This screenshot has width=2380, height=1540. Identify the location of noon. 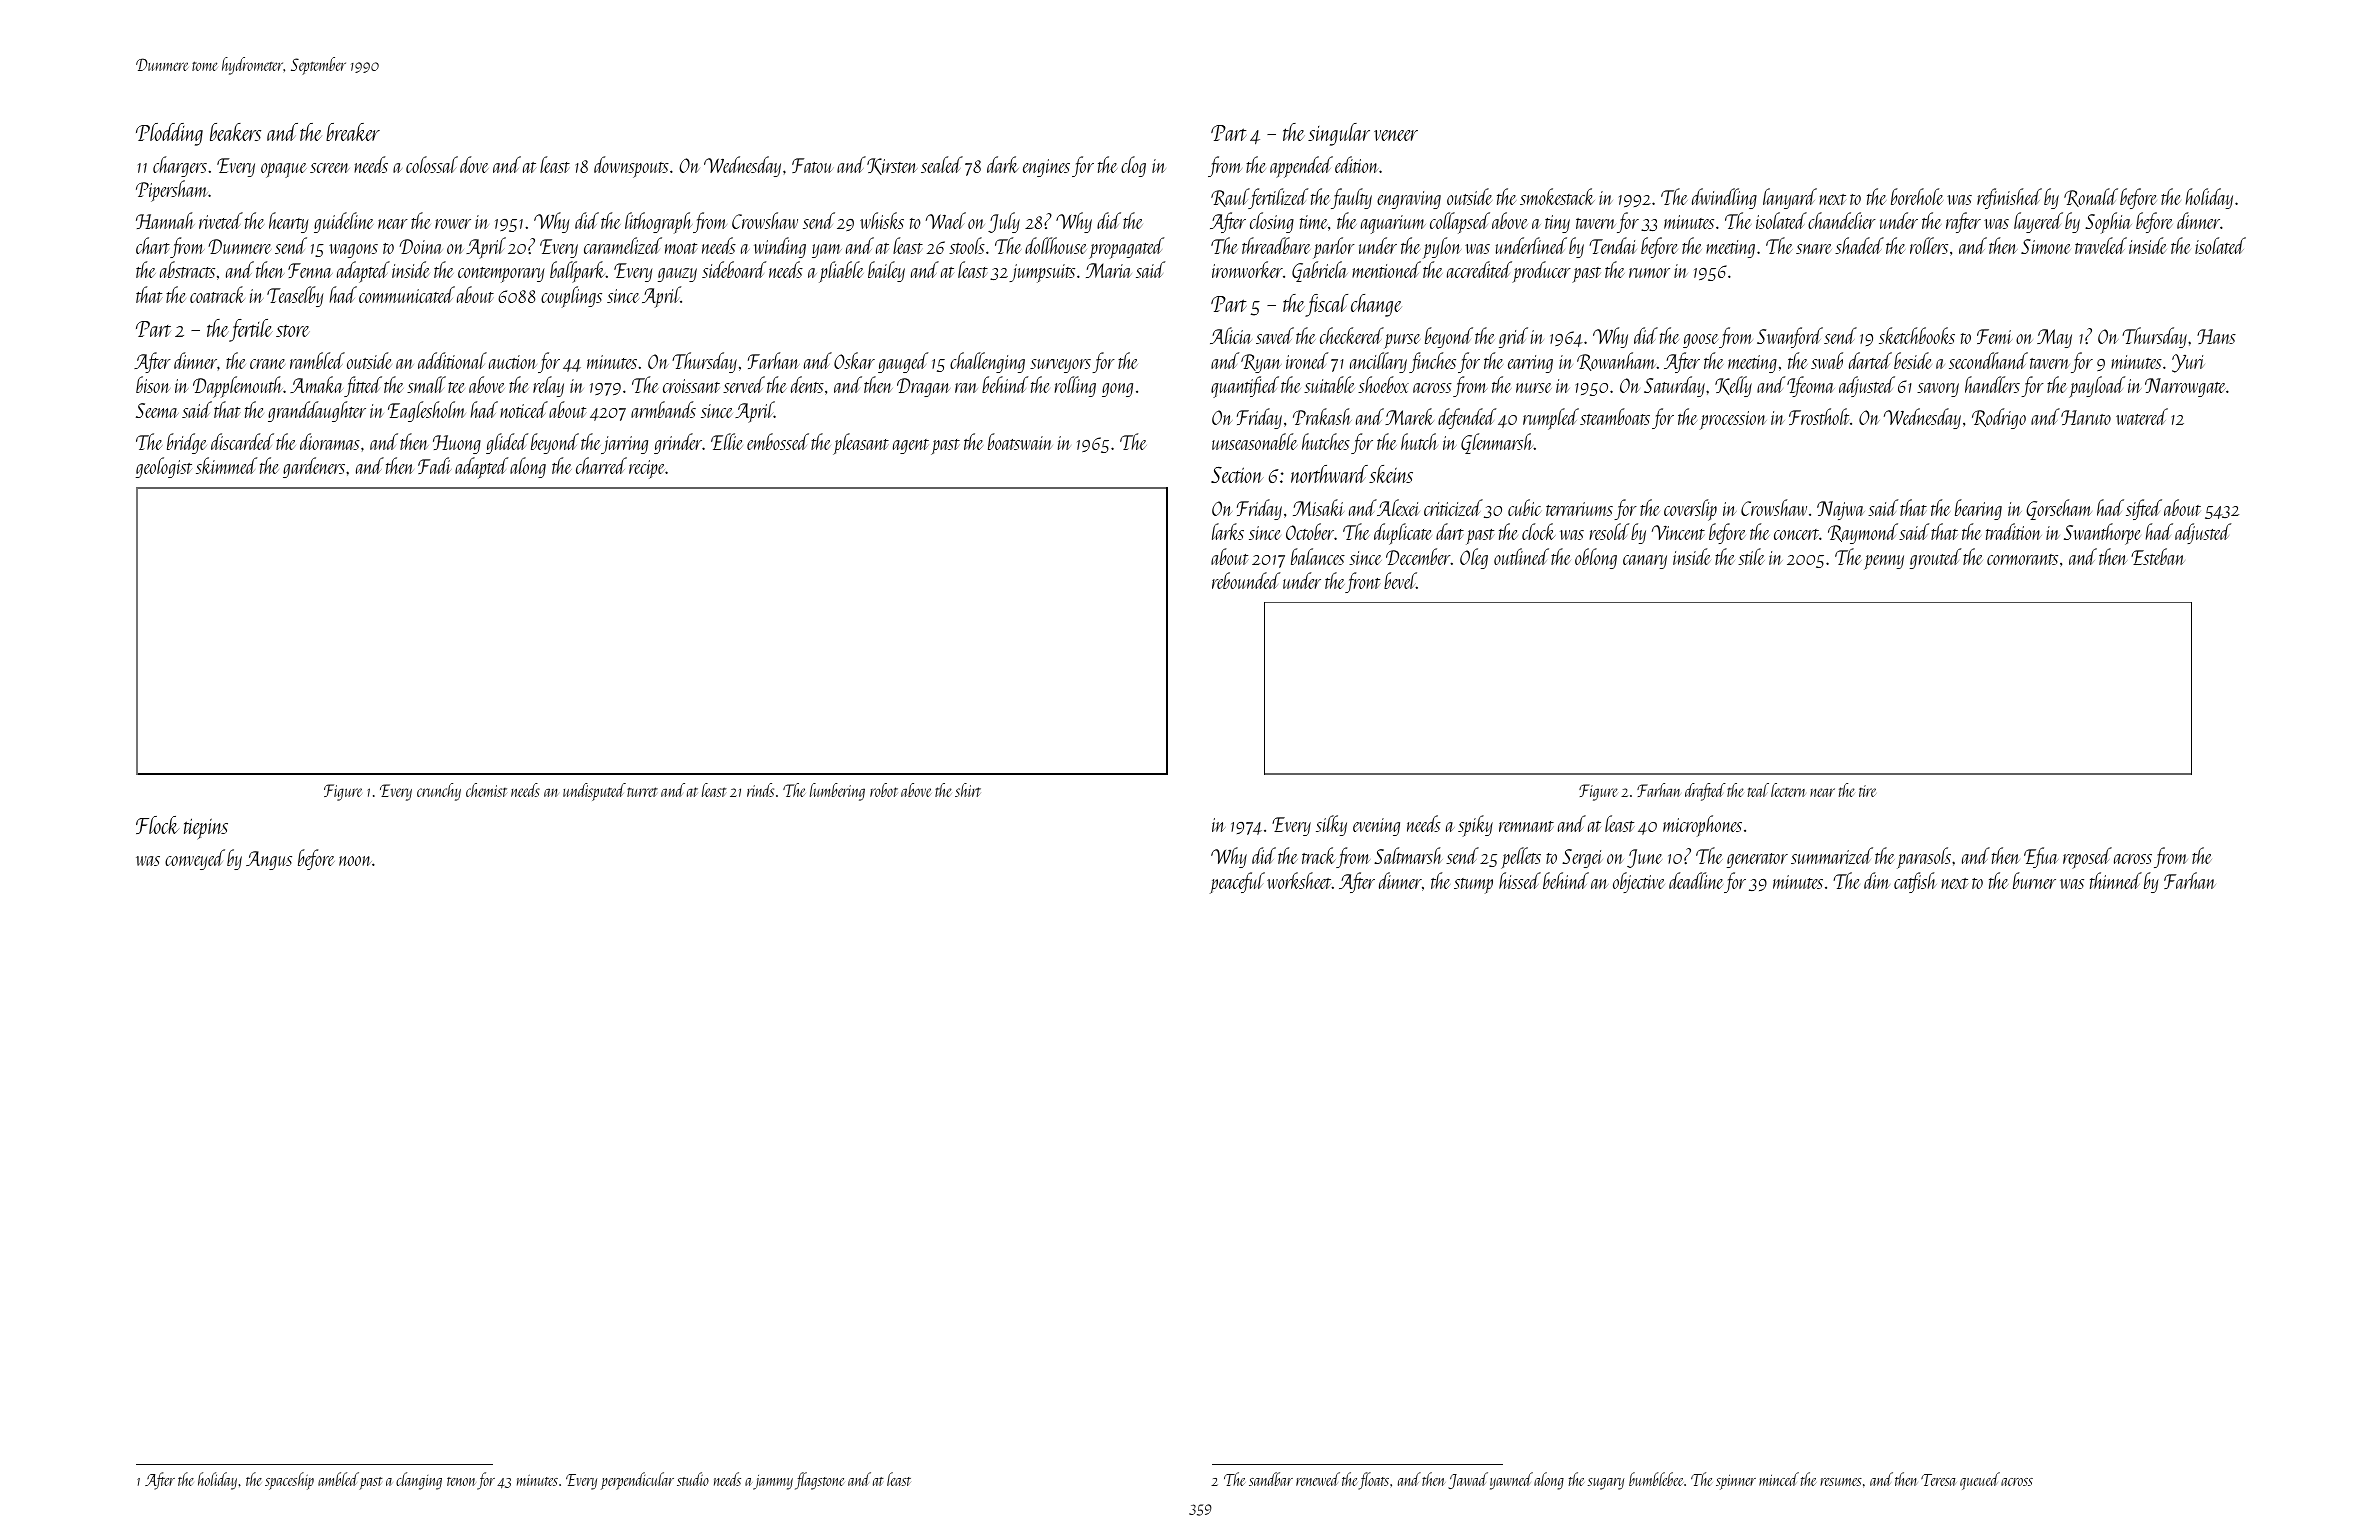
(355, 861).
